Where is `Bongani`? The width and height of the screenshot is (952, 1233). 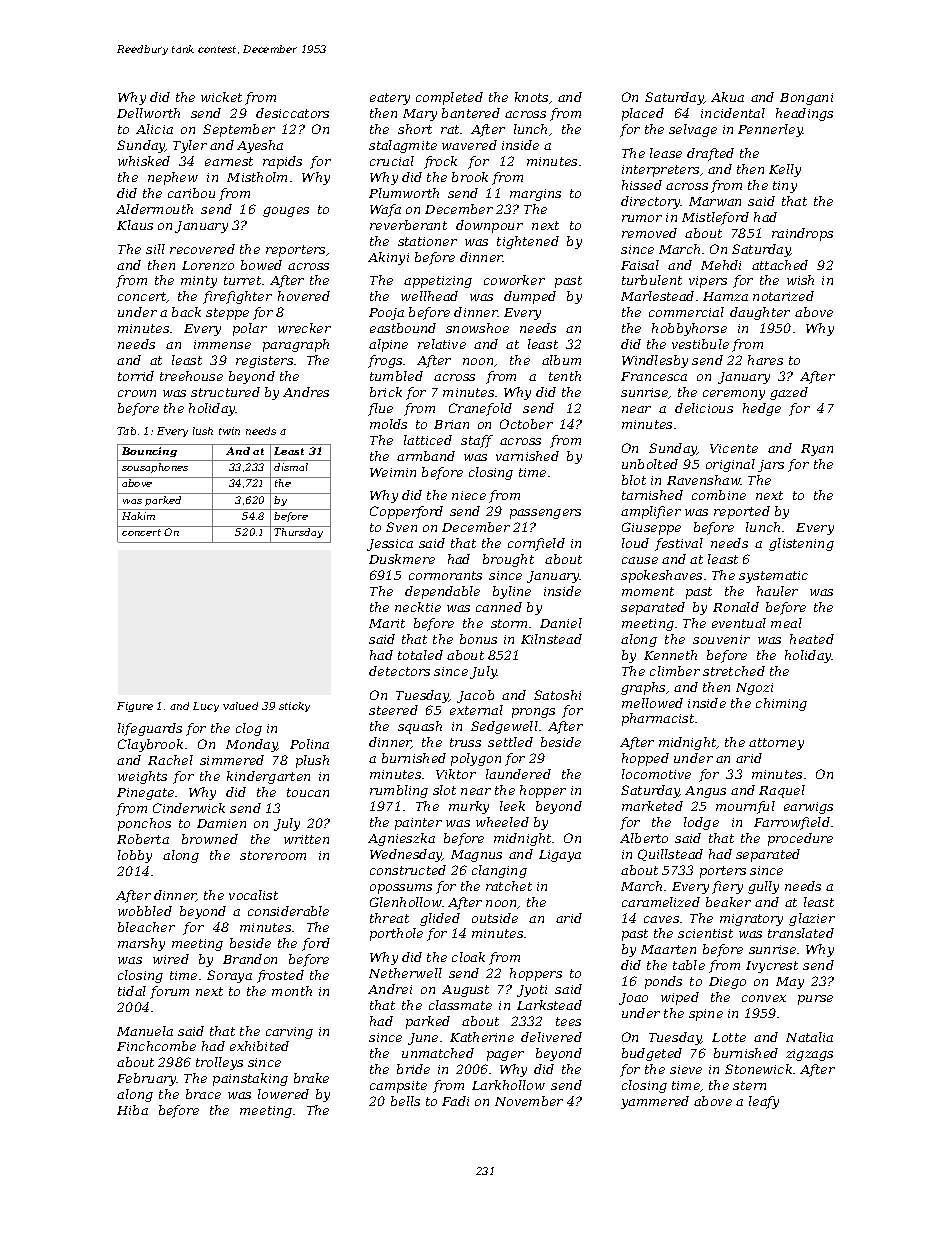
Bongani is located at coordinates (806, 99).
